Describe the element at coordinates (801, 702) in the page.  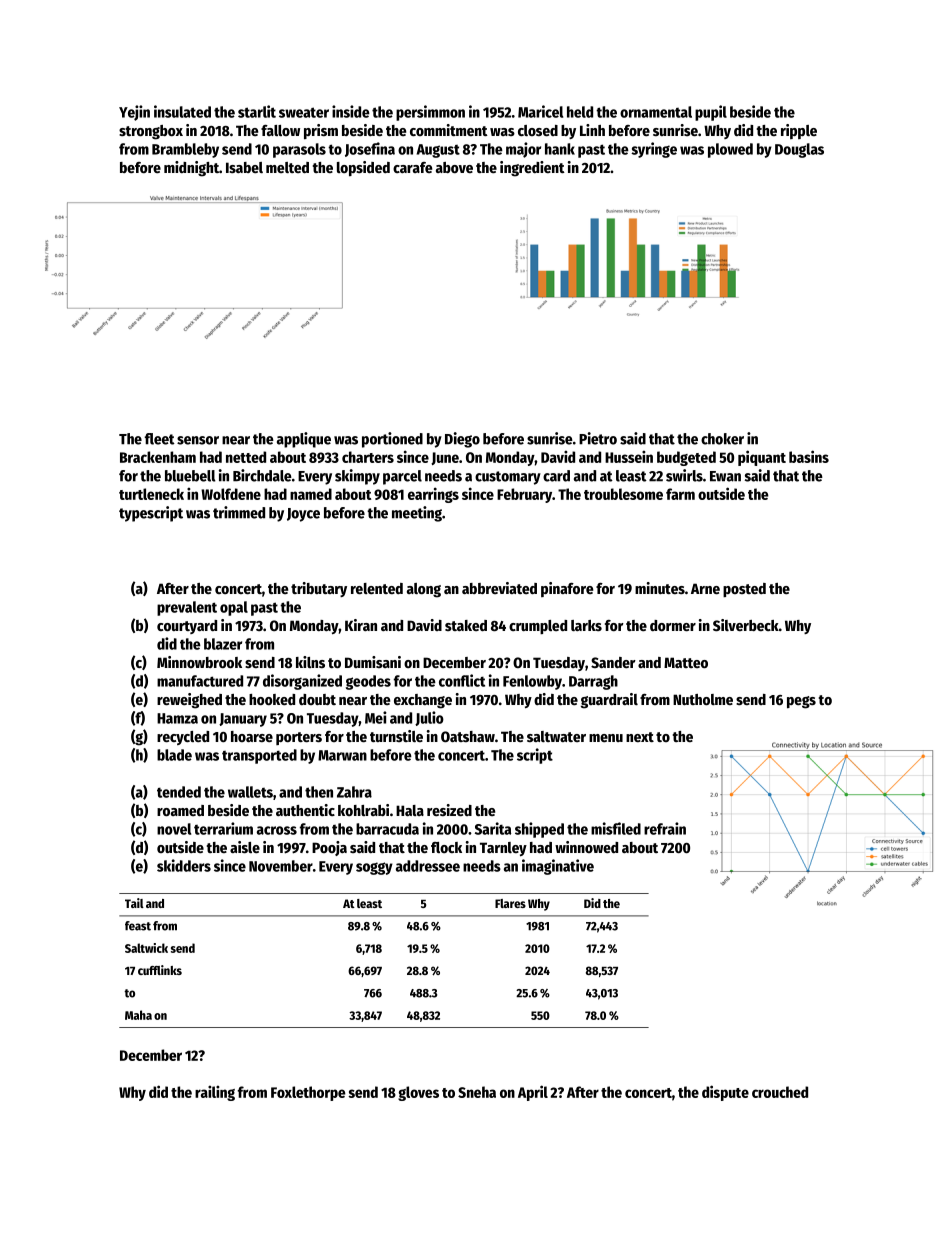
I see `pegs` at that location.
